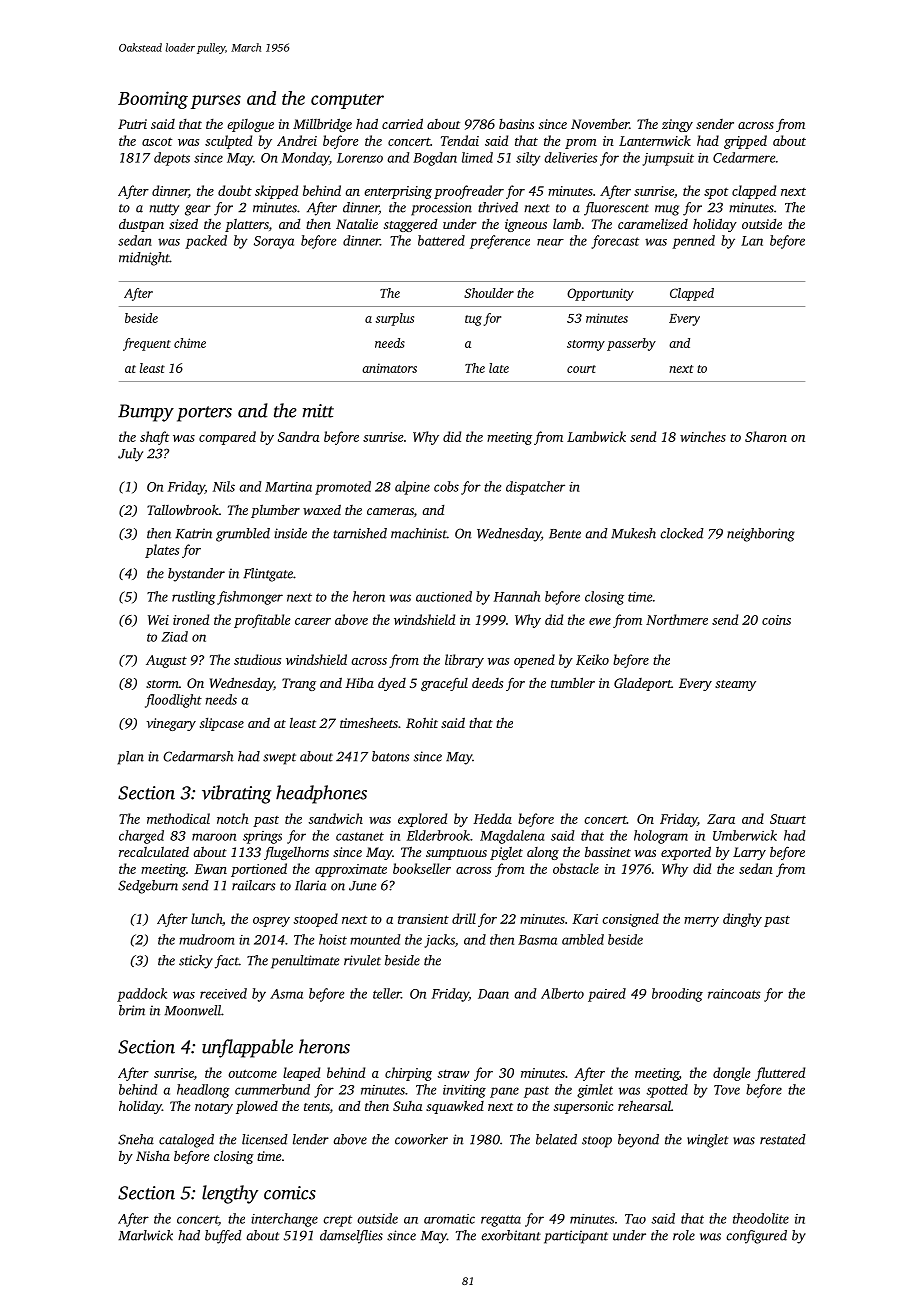 The height and width of the screenshot is (1308, 924). What do you see at coordinates (198, 756) in the screenshot?
I see `Cedarmarsh` at bounding box center [198, 756].
